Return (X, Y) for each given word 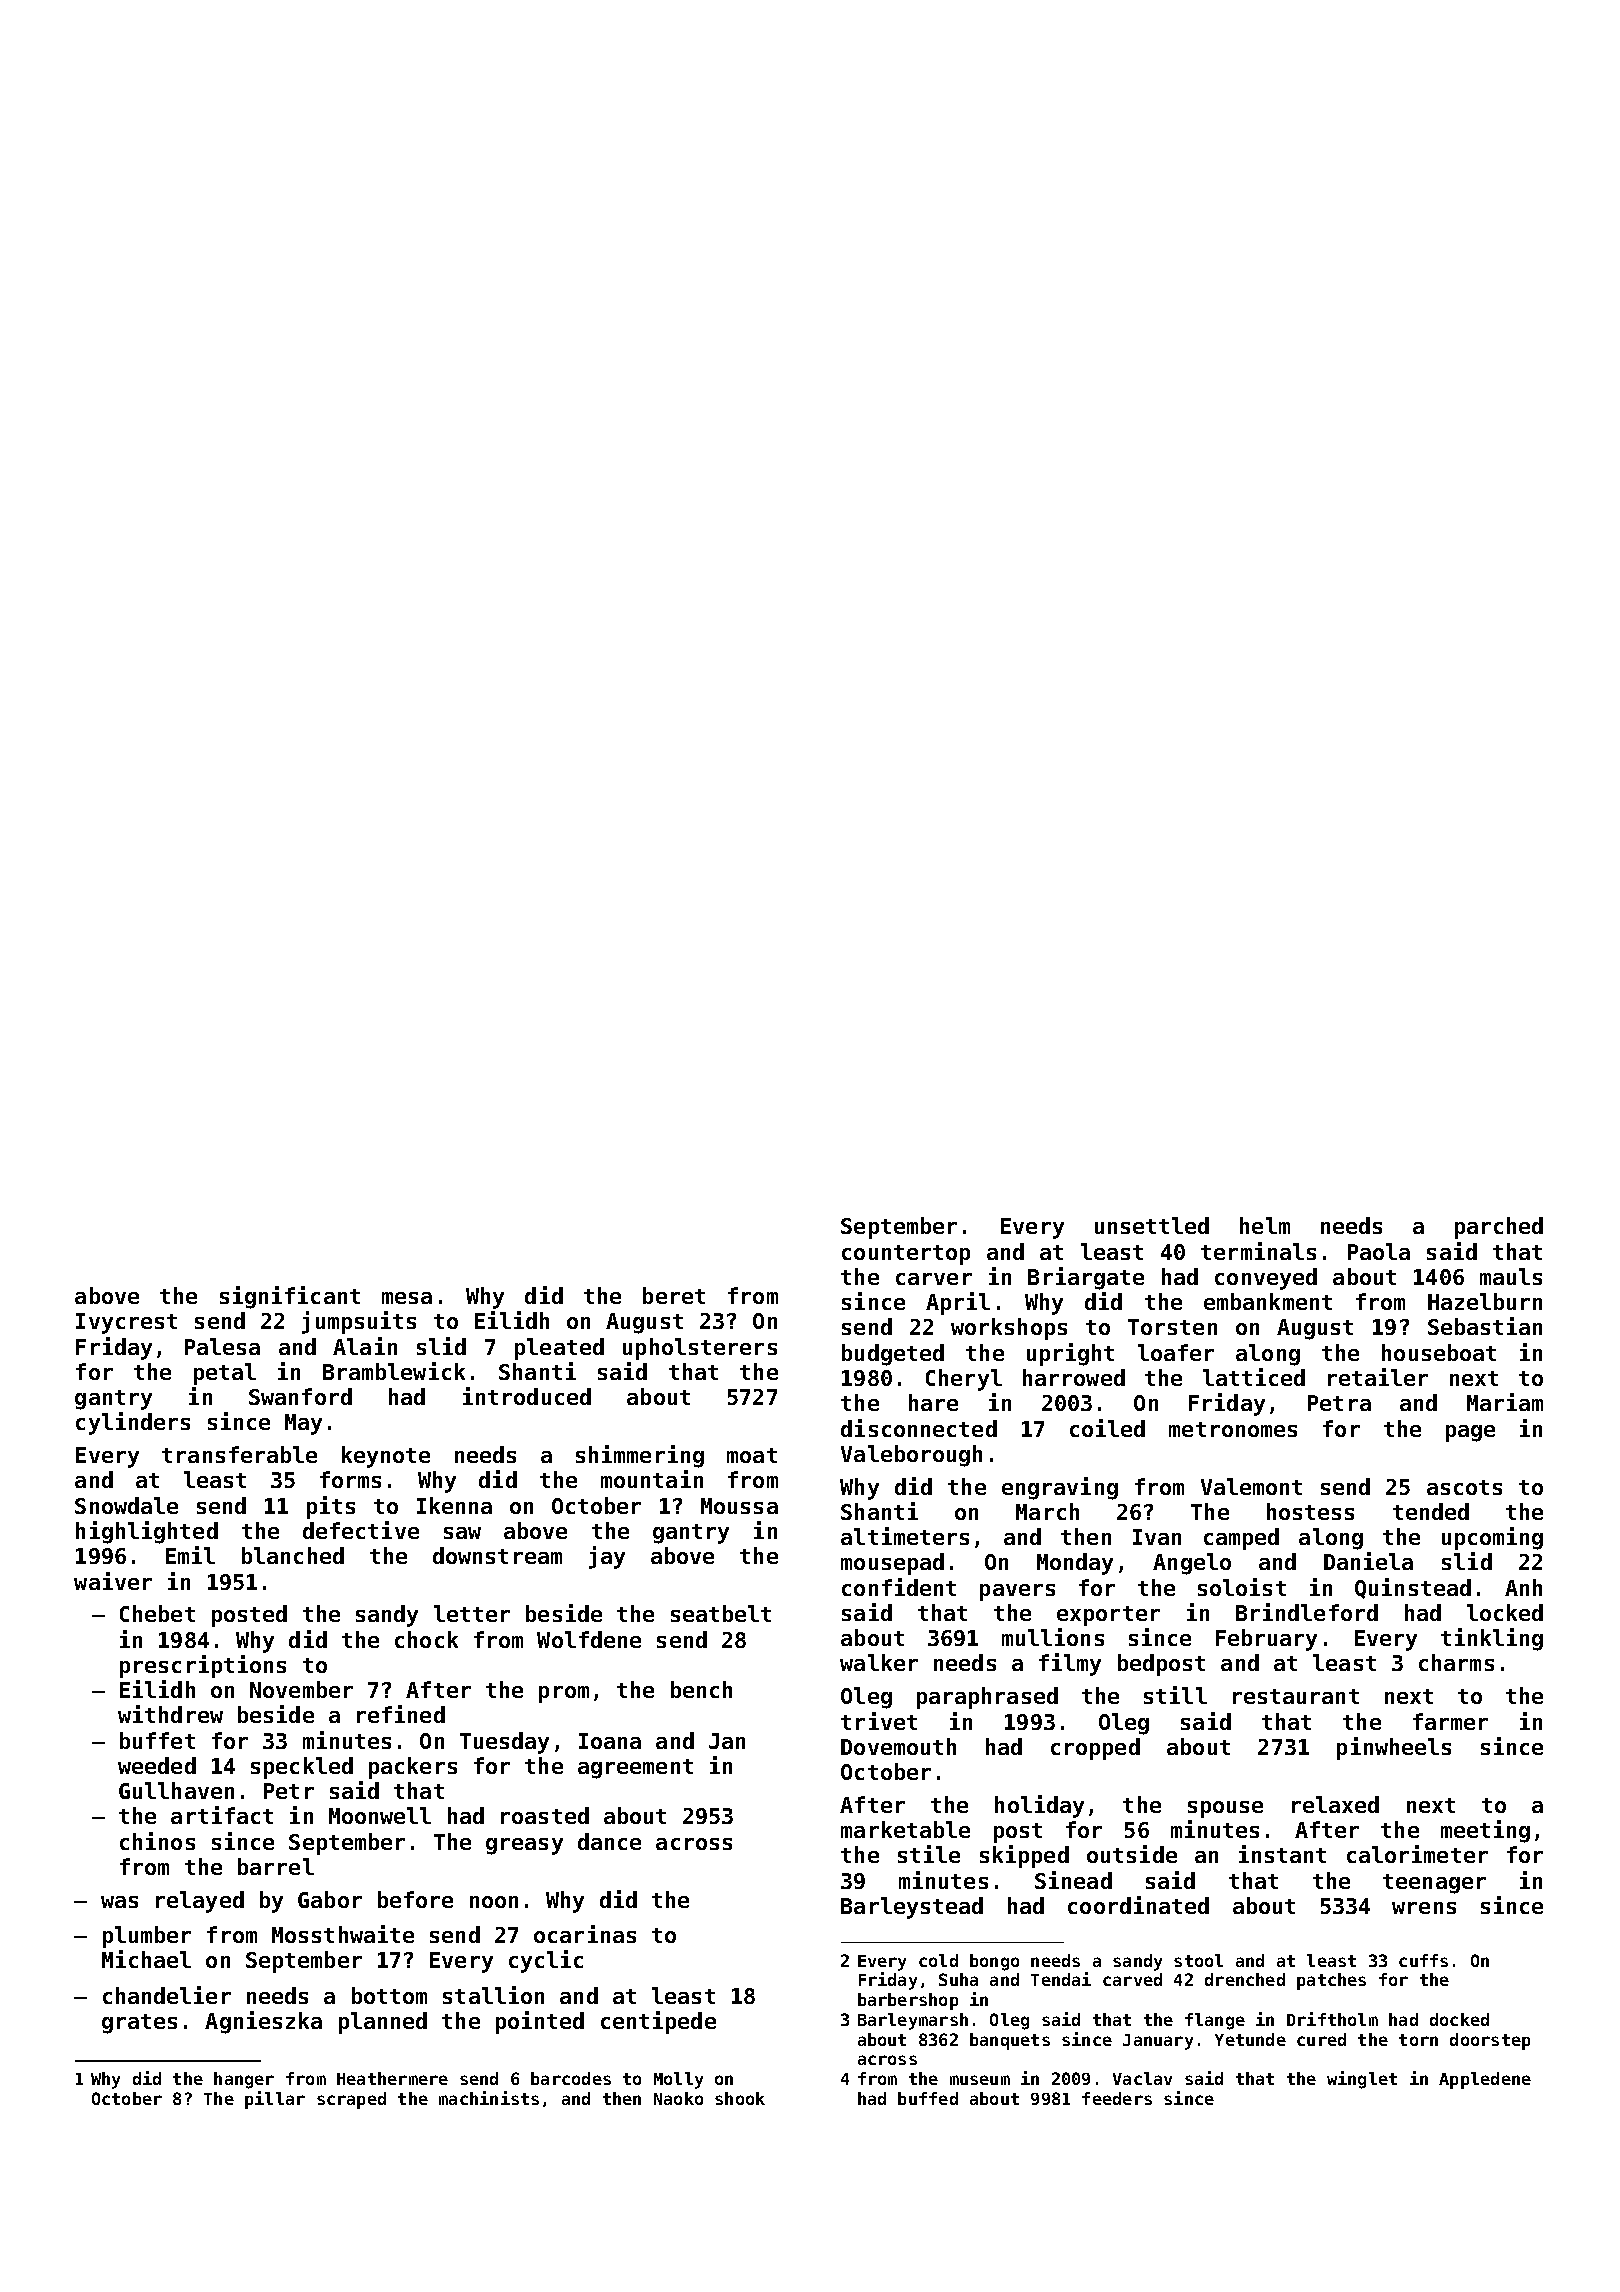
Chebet (157, 1613)
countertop (906, 1255)
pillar (275, 2100)
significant (290, 1297)
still (1175, 1695)
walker (879, 1662)
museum (980, 2080)
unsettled (1152, 1225)
